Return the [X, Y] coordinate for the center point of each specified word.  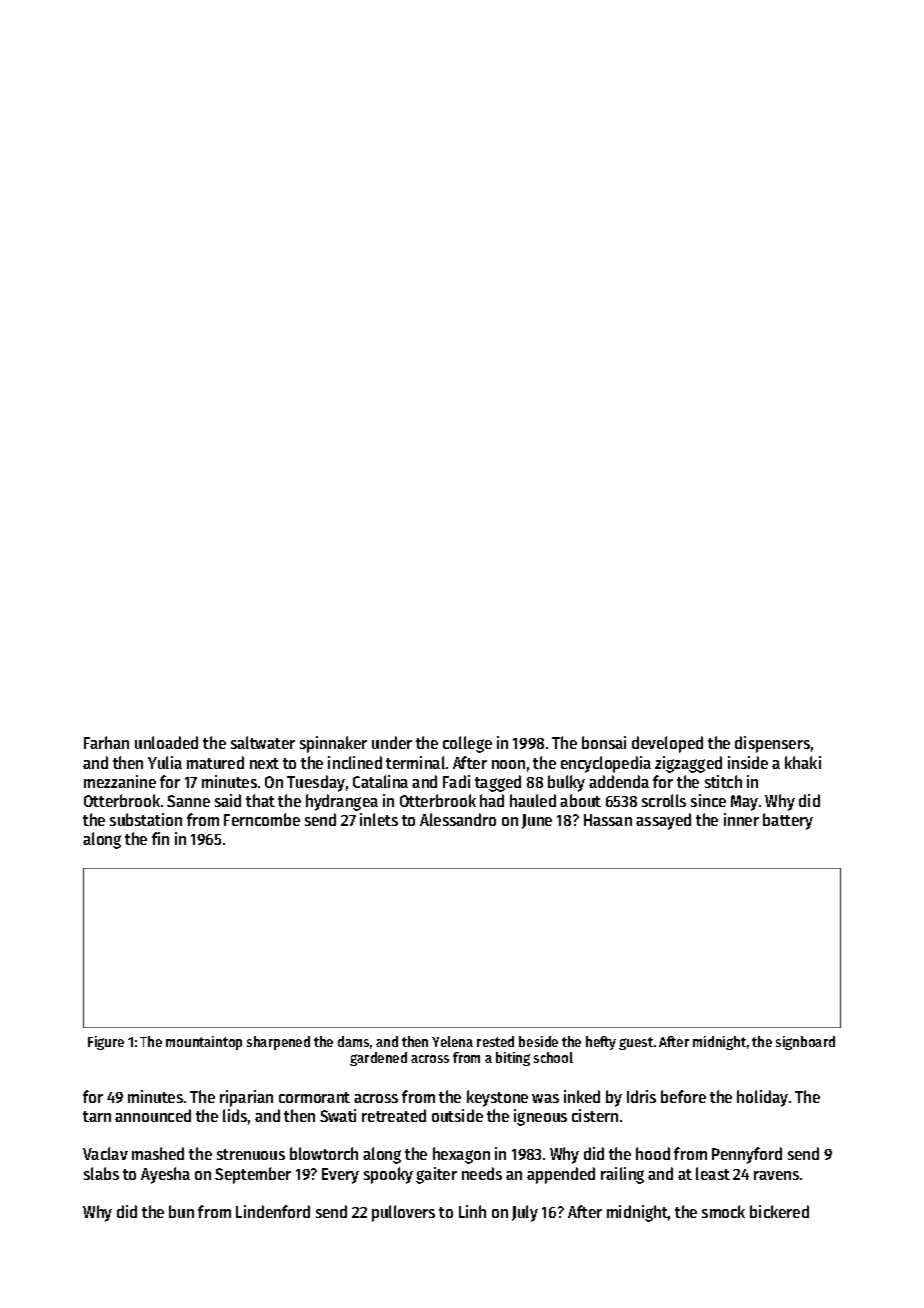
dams [353, 1041]
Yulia [165, 762]
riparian [246, 1098]
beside [538, 1041]
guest [636, 1043]
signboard [805, 1043]
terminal [415, 762]
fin [160, 838]
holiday [762, 1098]
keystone [497, 1098]
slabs [101, 1173]
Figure [106, 1043]
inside [748, 762]
